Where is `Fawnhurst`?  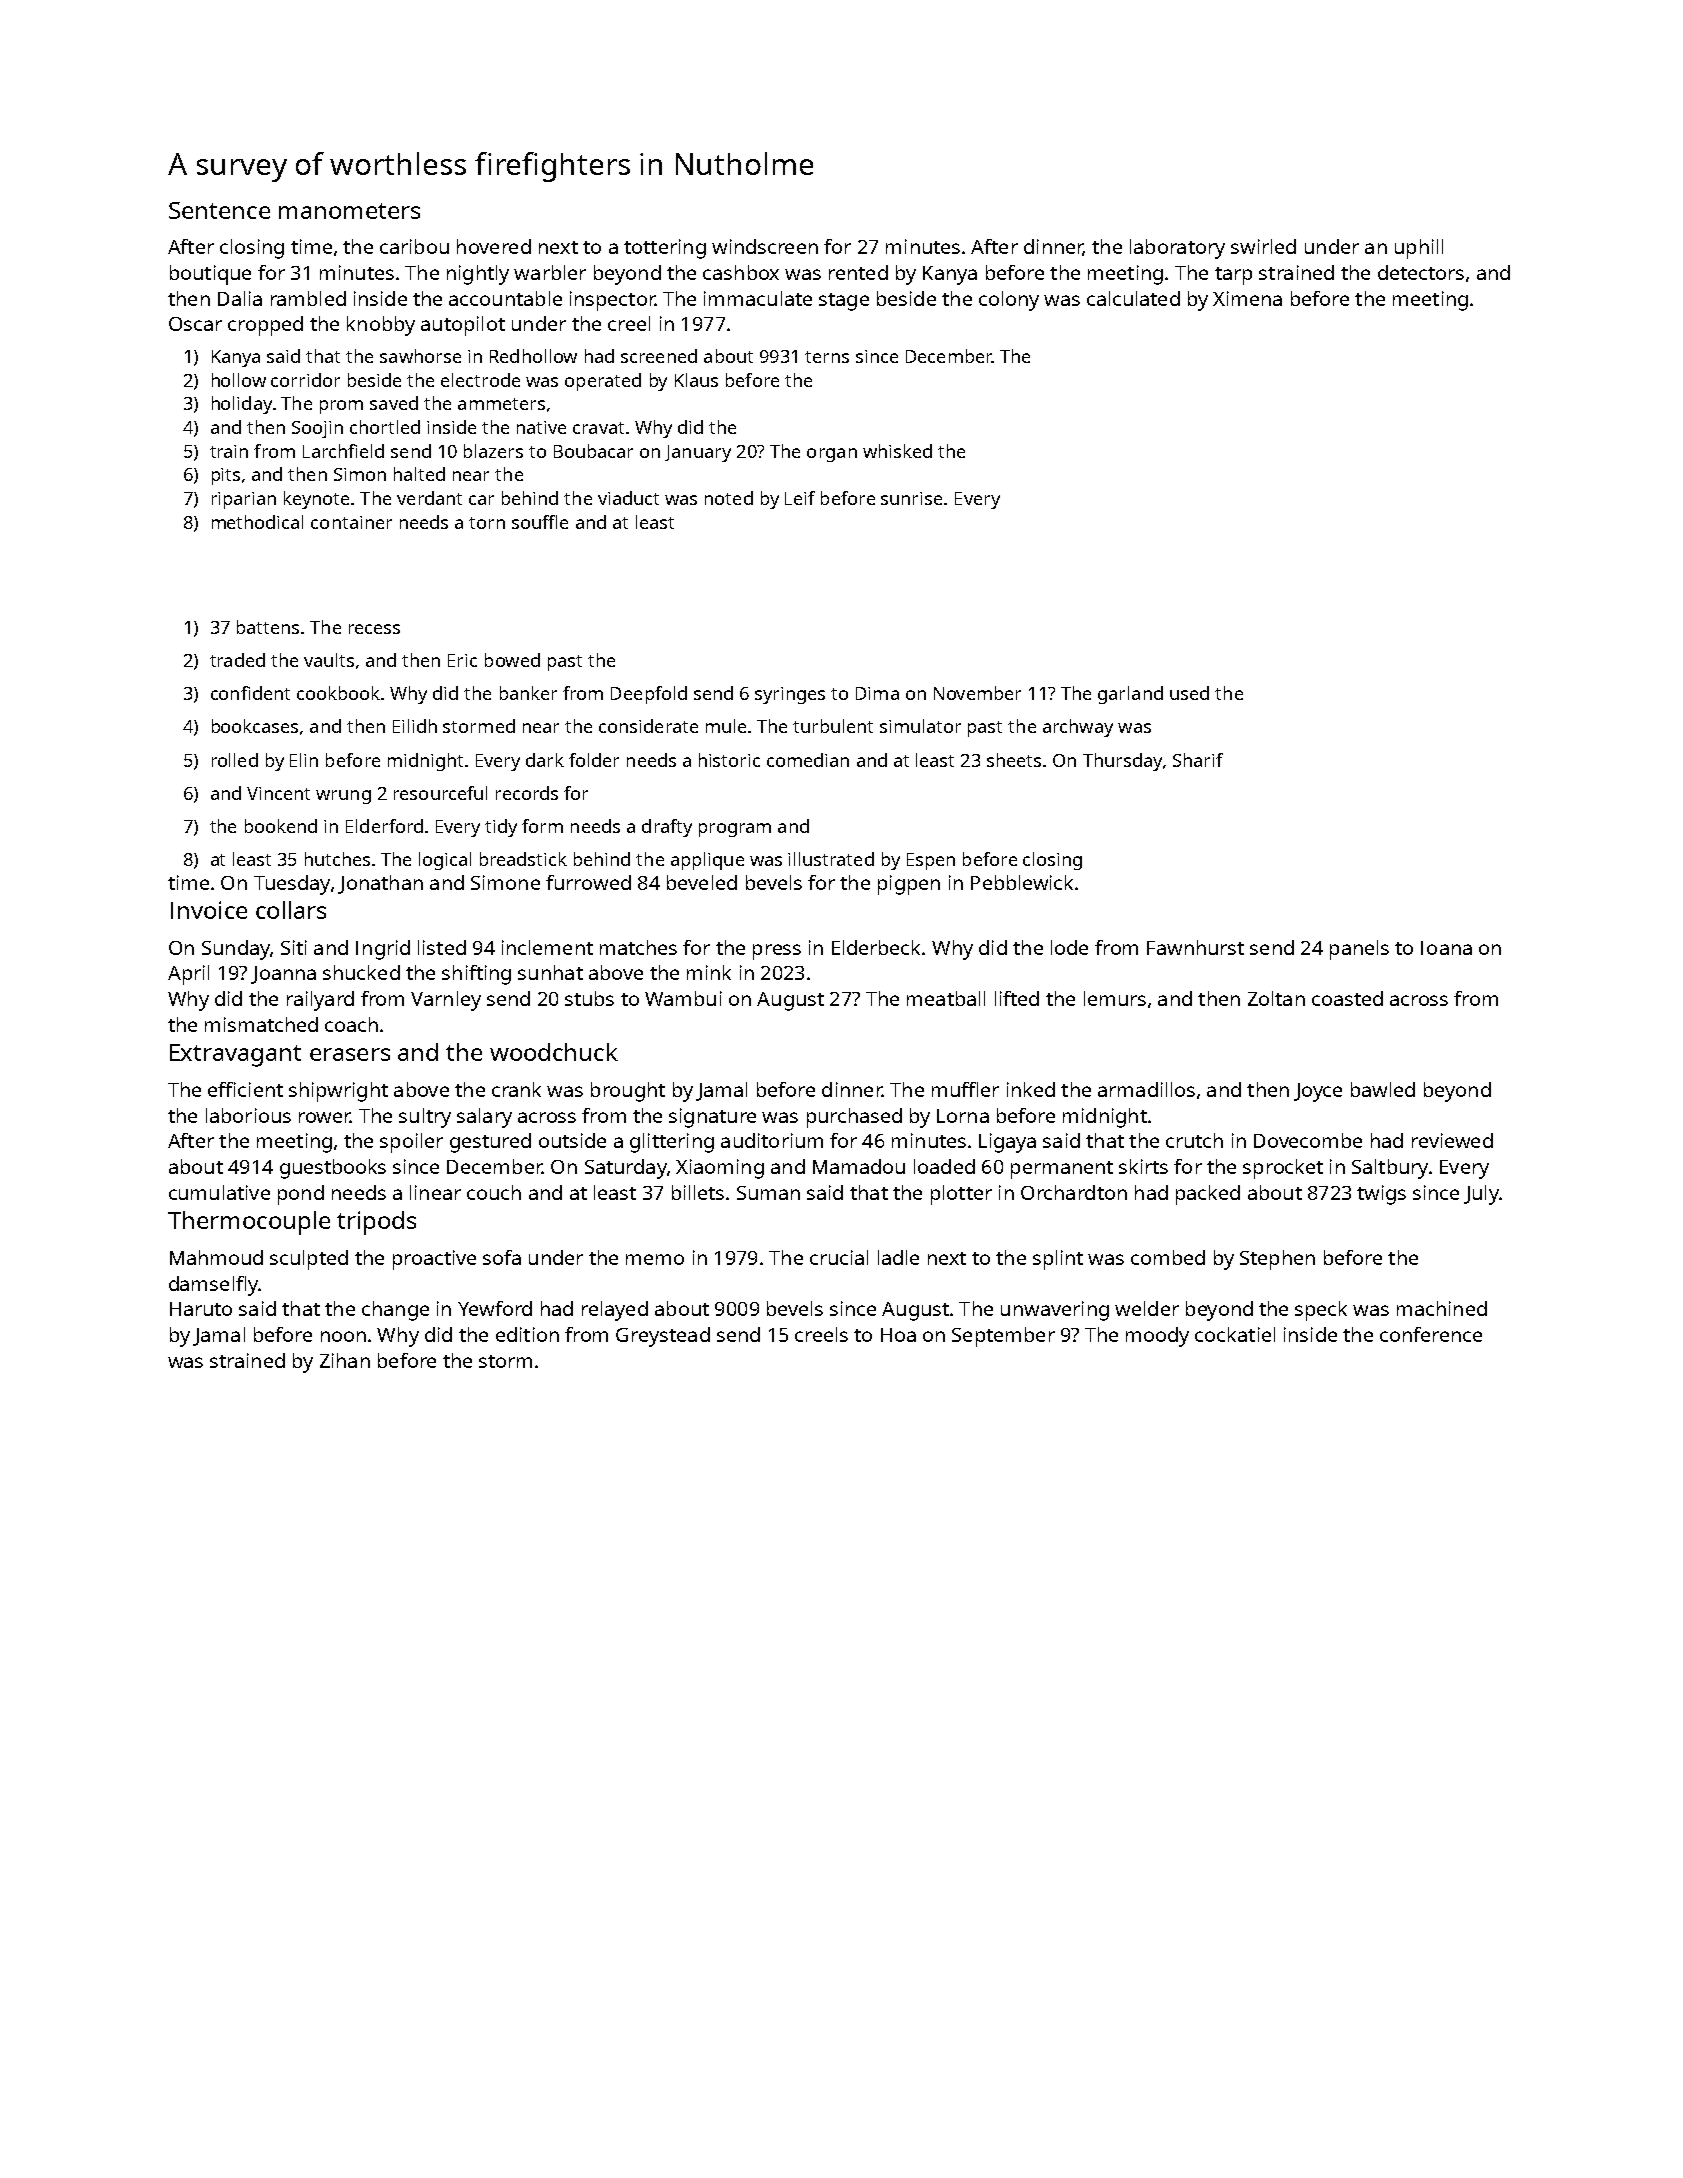 Fawnhurst is located at coordinates (1195, 947).
